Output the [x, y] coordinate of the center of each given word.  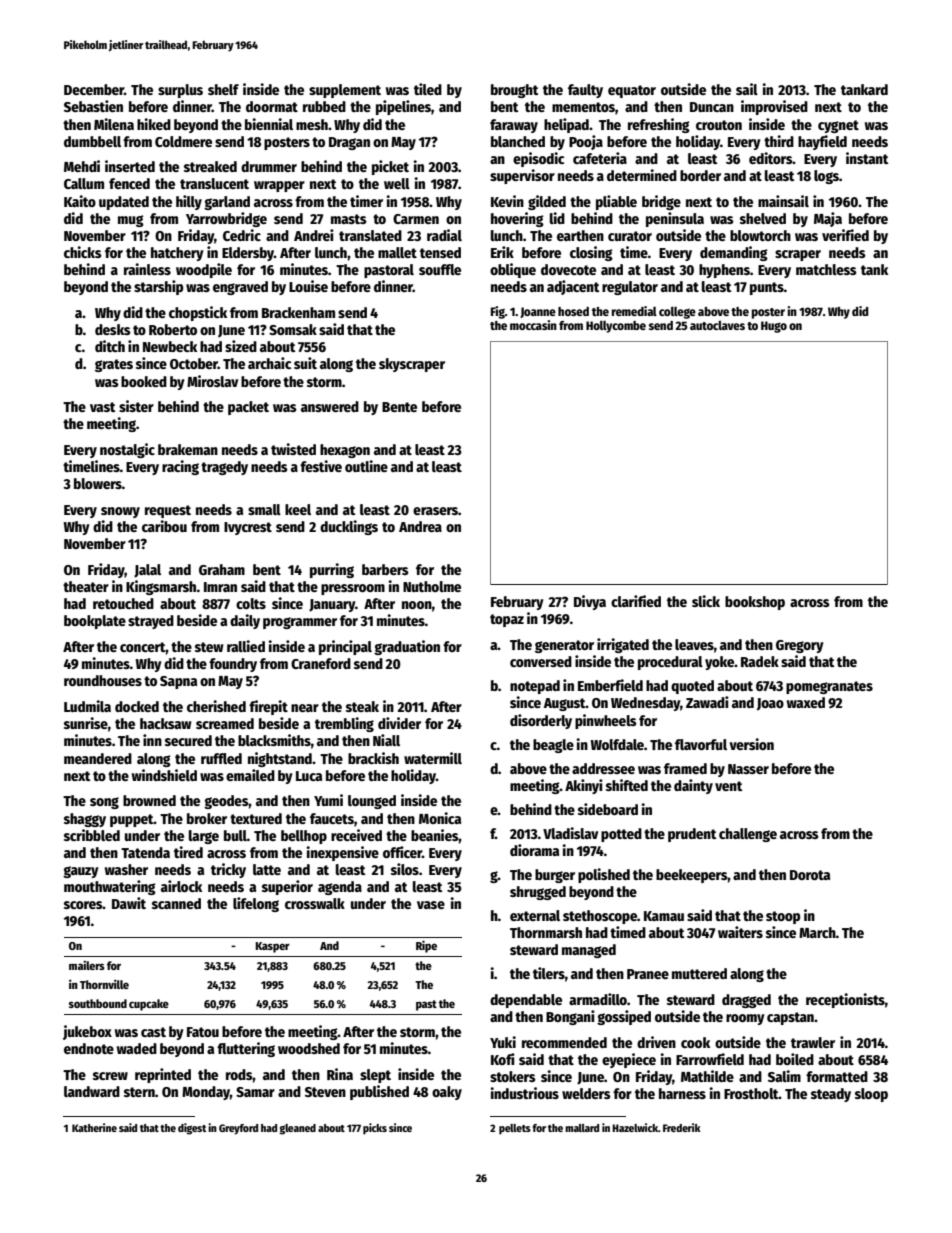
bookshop [755, 603]
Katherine [94, 1127]
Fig [498, 312]
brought [514, 91]
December [94, 89]
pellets [515, 1129]
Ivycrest [248, 528]
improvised [774, 107]
